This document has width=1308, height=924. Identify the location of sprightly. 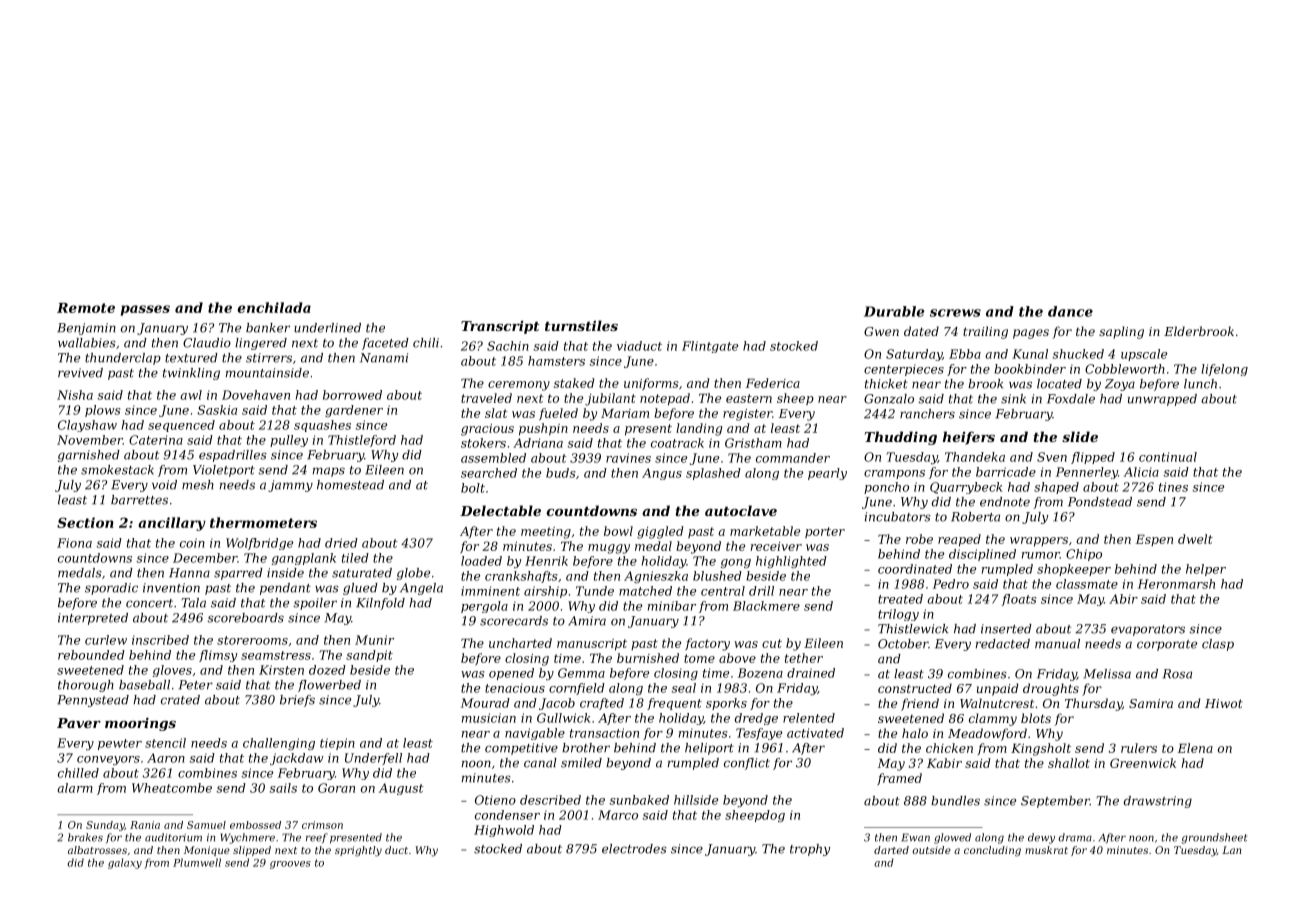
(358, 851).
